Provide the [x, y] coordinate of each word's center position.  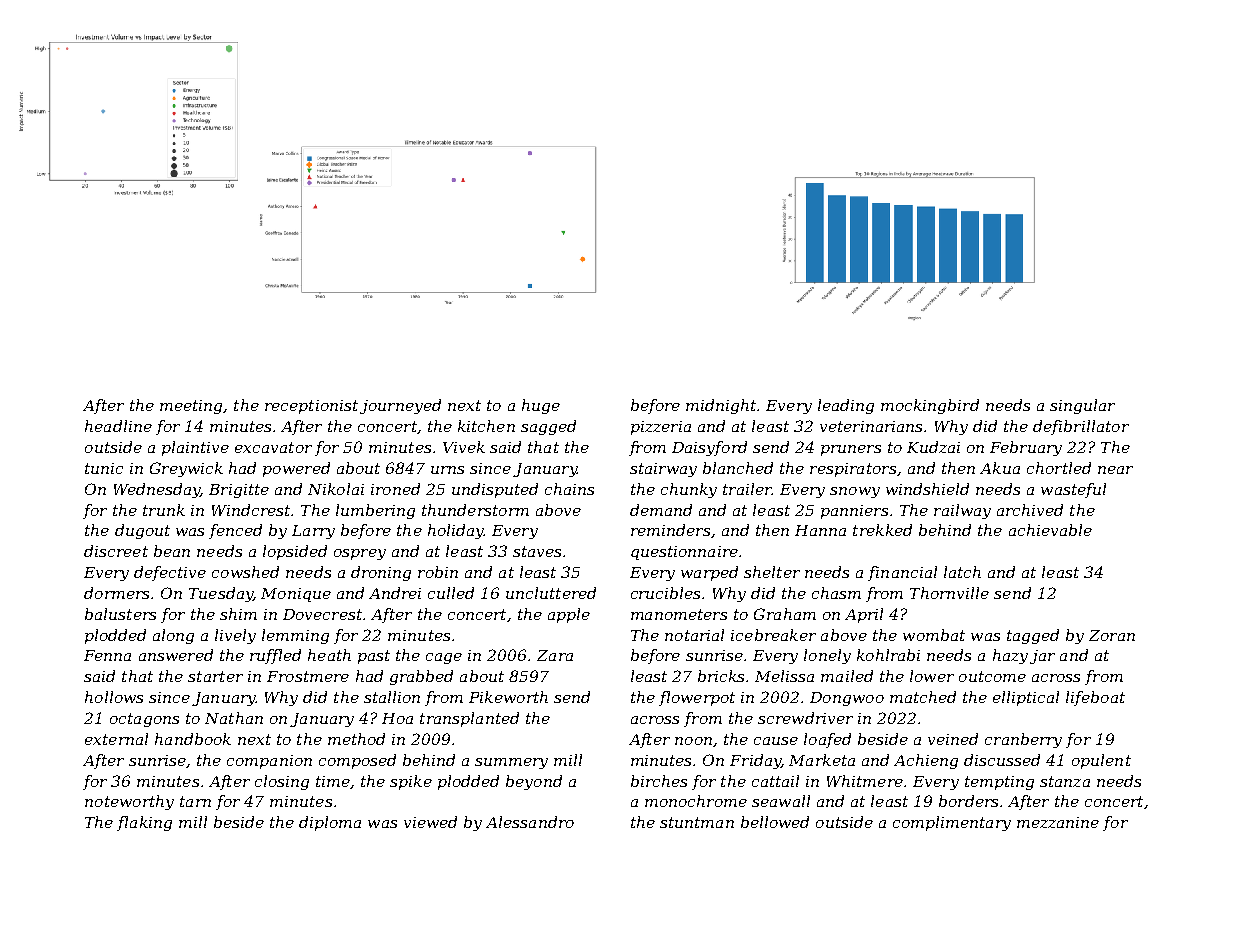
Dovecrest [322, 614]
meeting [191, 407]
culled [451, 593]
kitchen [486, 426]
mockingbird [930, 406]
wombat [934, 635]
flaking [144, 823]
